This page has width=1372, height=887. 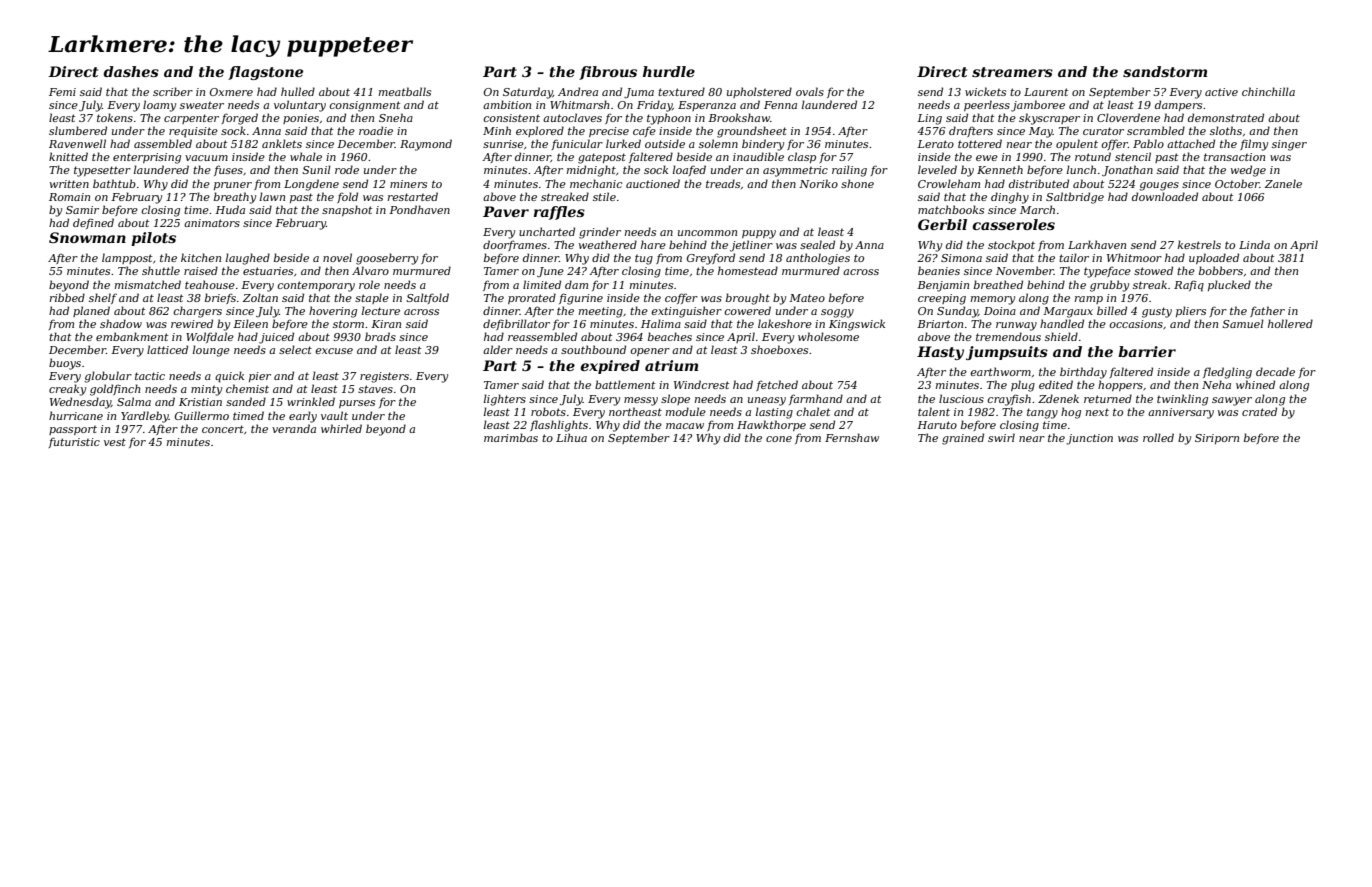 I want to click on typhoon, so click(x=669, y=119).
